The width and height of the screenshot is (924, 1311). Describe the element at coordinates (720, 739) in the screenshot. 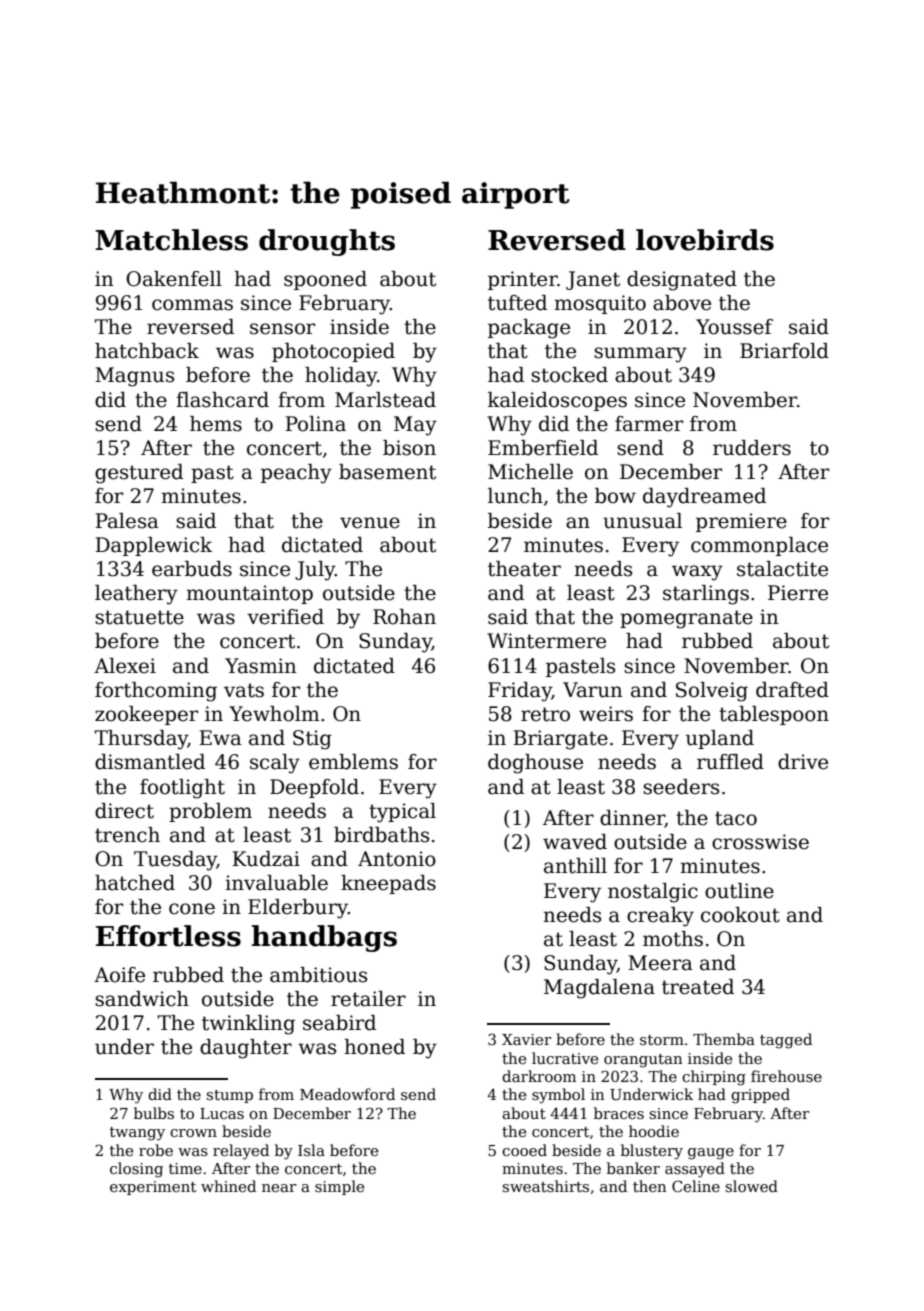

I see `upland` at that location.
